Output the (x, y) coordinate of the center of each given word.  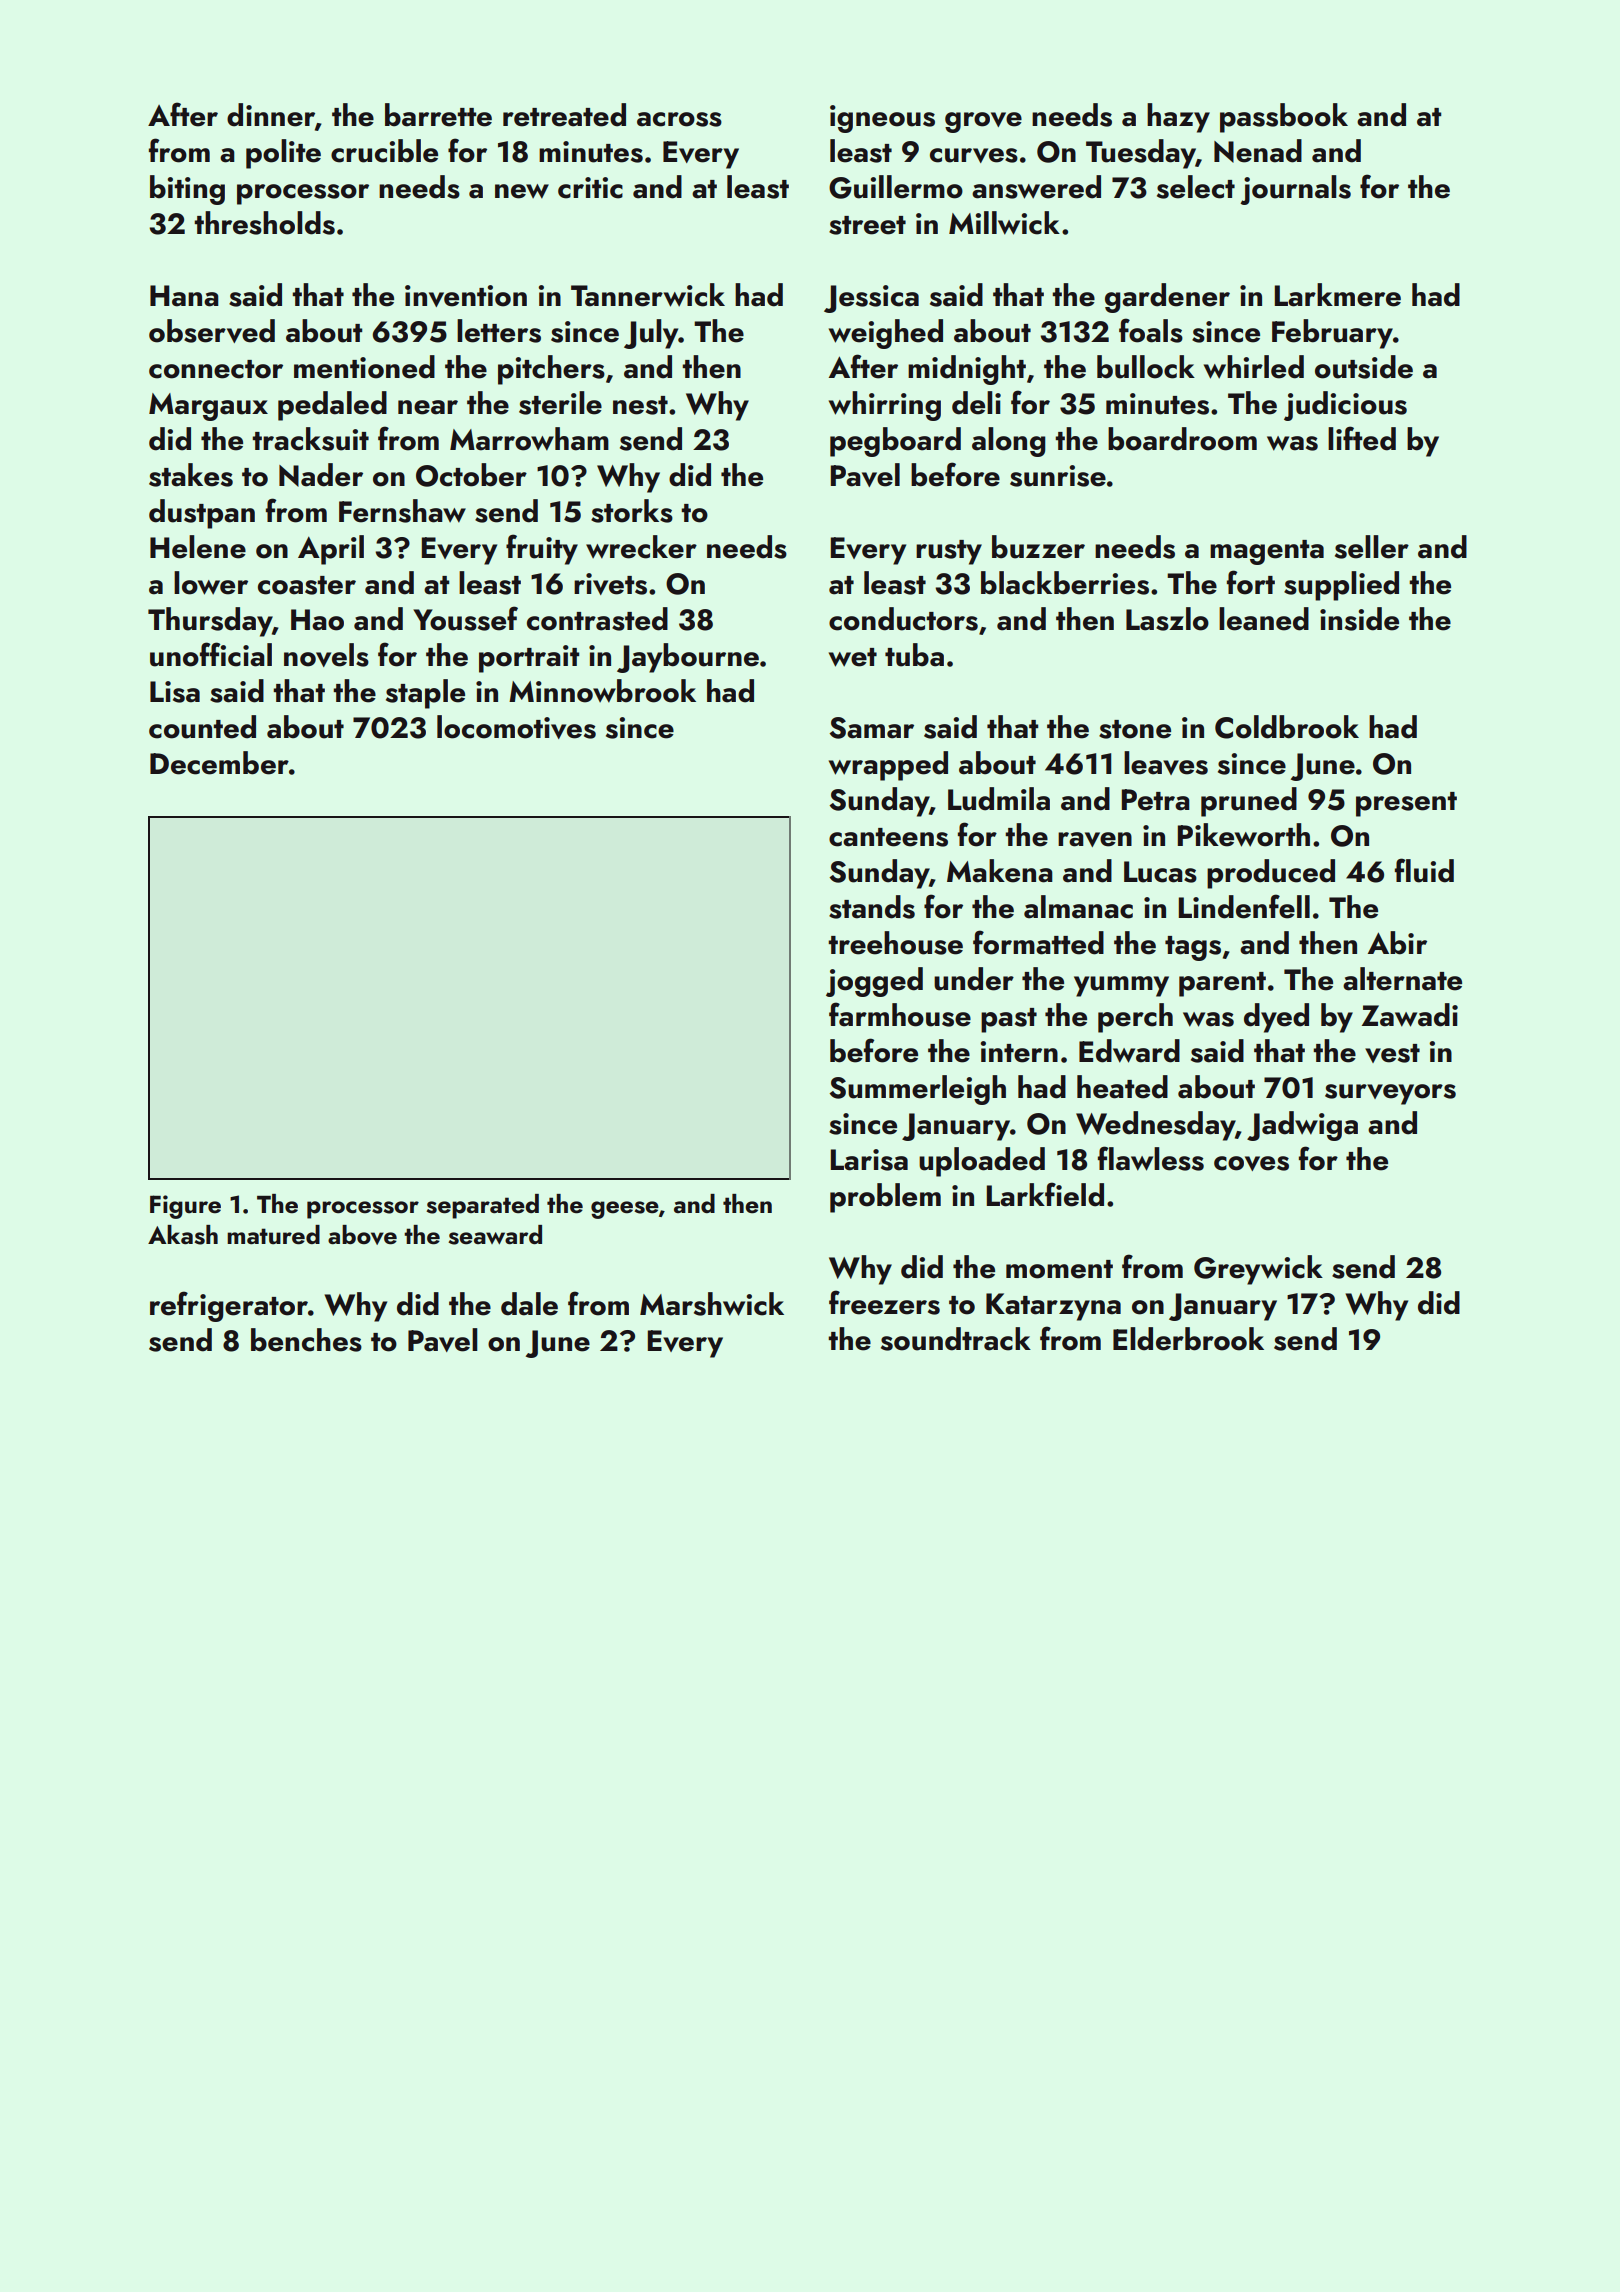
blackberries (1065, 583)
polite (283, 154)
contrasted (597, 619)
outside (1364, 367)
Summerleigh (917, 1090)
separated (482, 1206)
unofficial (211, 654)
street (867, 225)
